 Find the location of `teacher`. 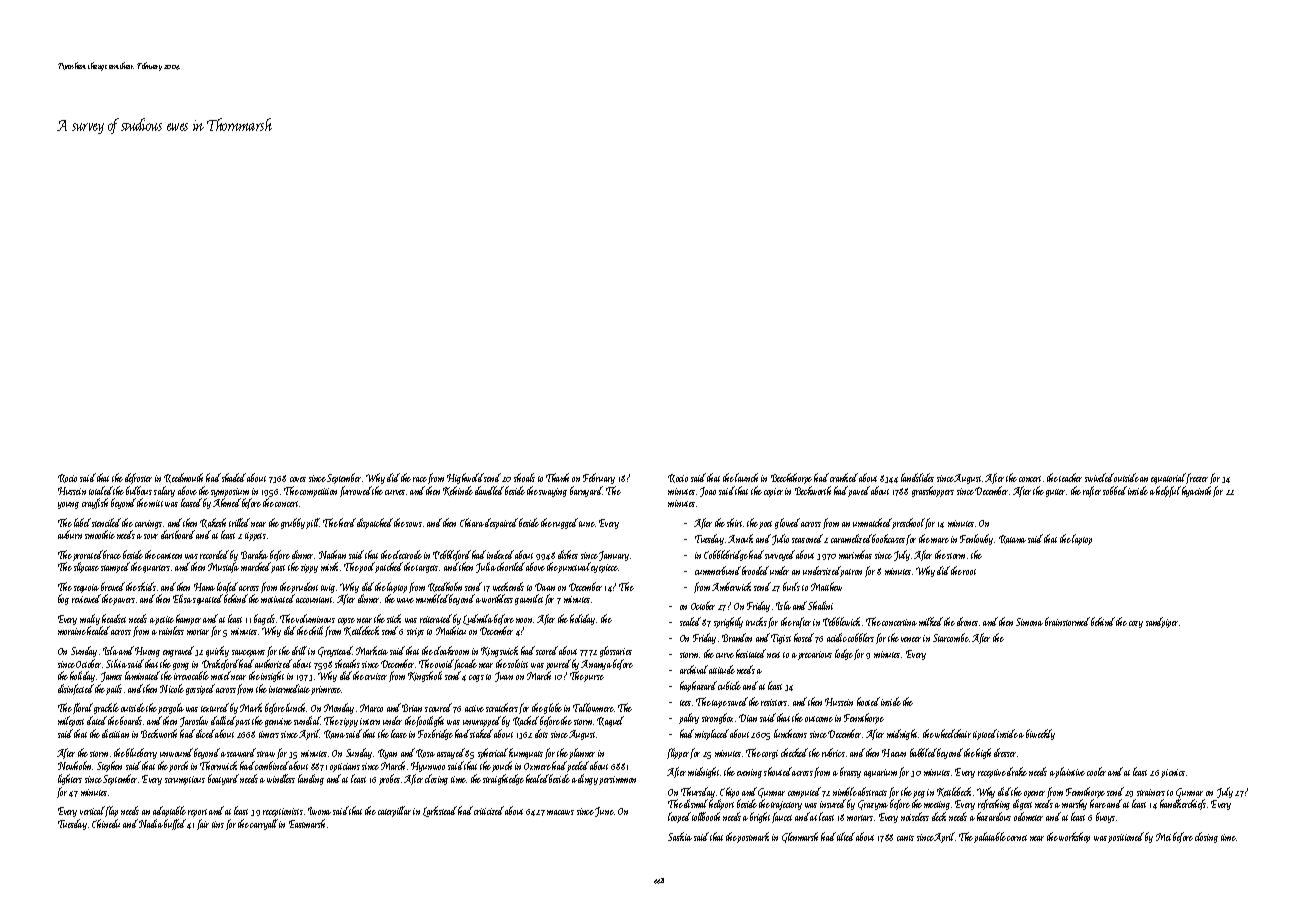

teacher is located at coordinates (1070, 477).
